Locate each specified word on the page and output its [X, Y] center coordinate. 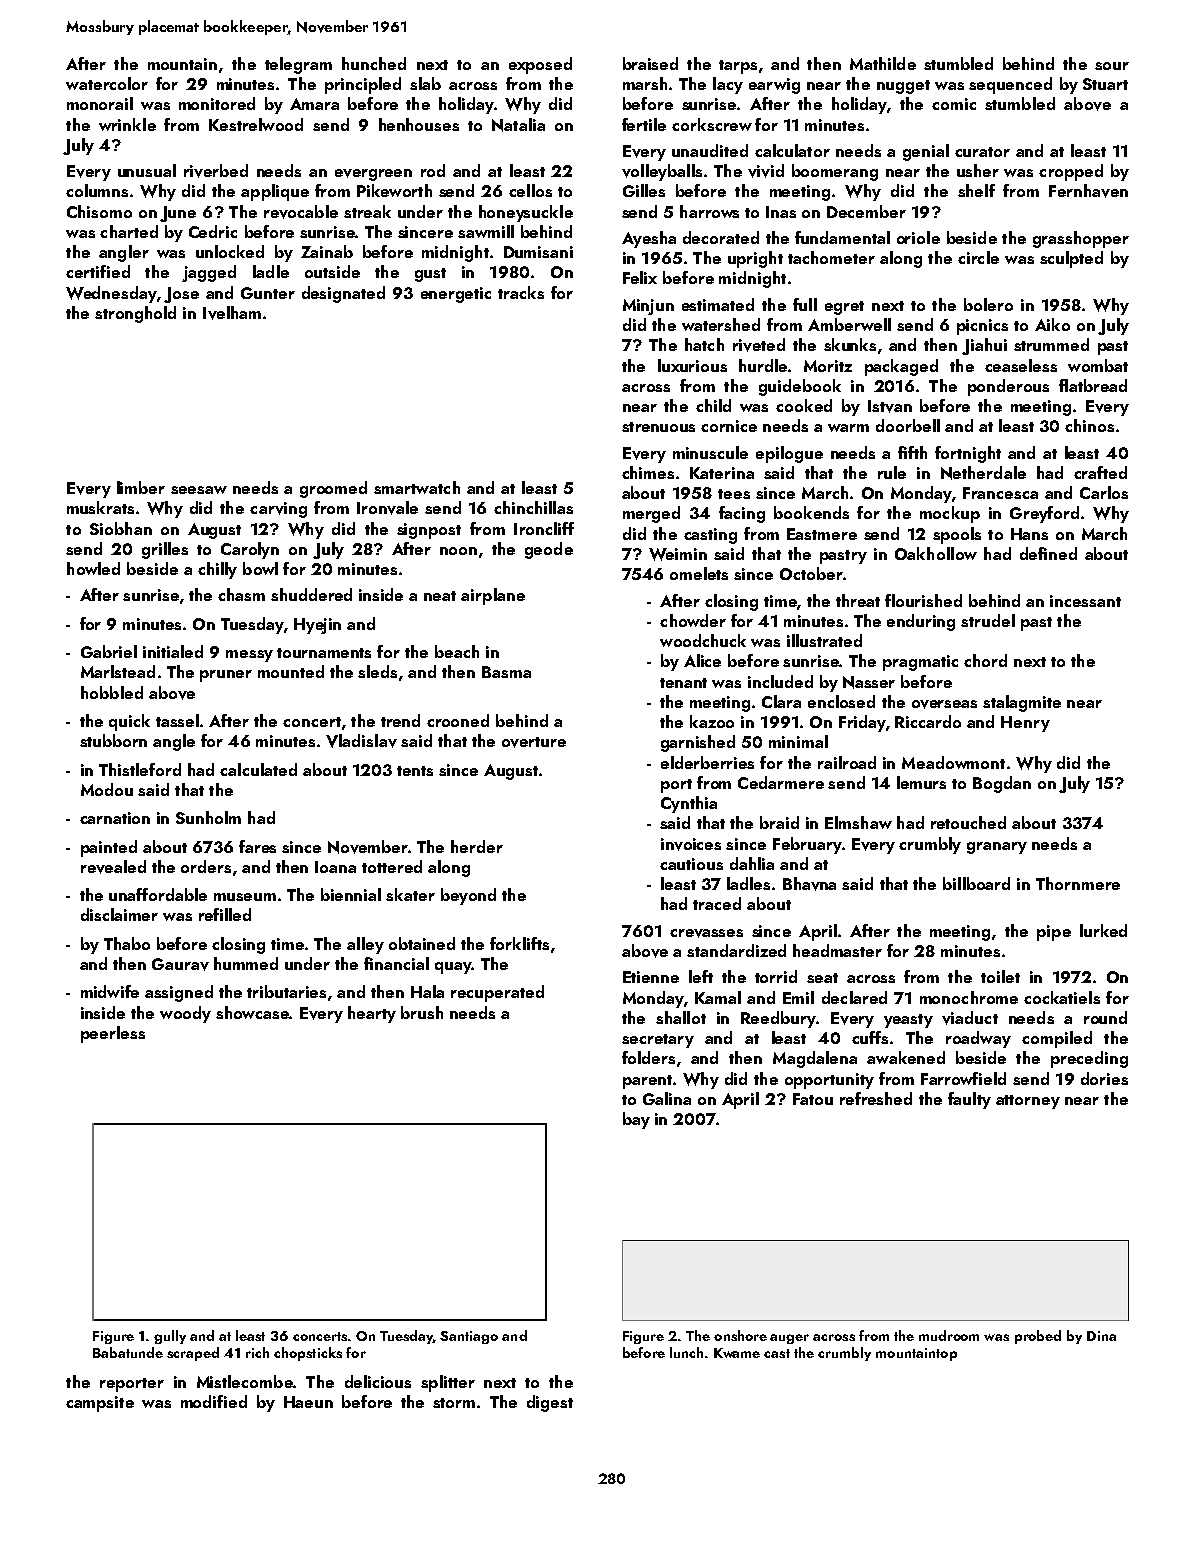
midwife [110, 991]
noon [458, 551]
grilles [165, 550]
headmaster [837, 950]
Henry [1025, 724]
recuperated [497, 993]
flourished [923, 600]
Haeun [308, 1402]
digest [550, 1403]
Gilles [644, 190]
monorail [100, 103]
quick [129, 722]
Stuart [1105, 84]
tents [415, 771]
